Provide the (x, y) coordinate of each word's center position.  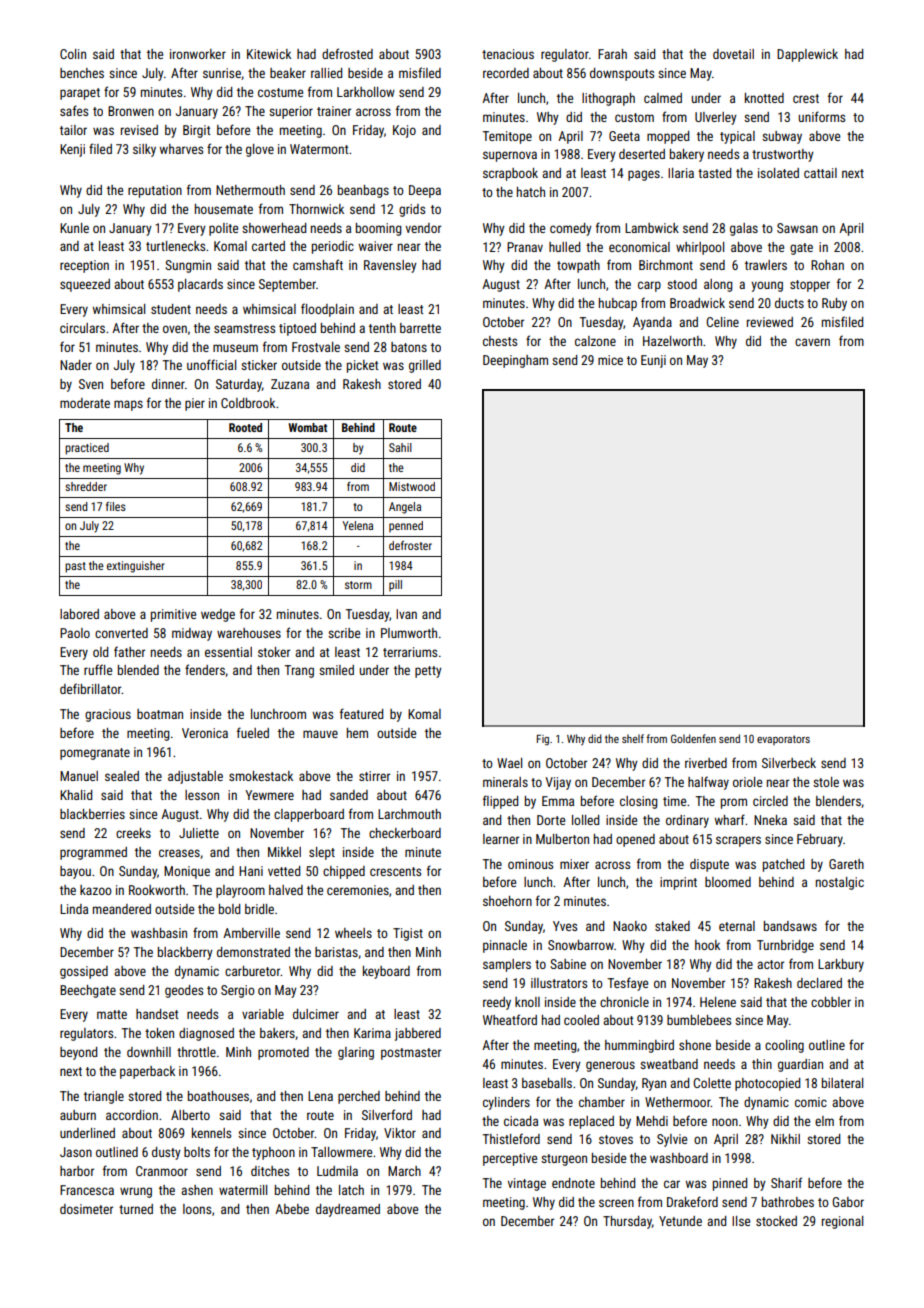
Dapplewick (807, 55)
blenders (838, 801)
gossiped (84, 972)
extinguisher (136, 567)
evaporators (783, 740)
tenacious (508, 54)
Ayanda (652, 323)
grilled (425, 366)
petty (428, 672)
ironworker (198, 54)
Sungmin (188, 266)
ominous (530, 864)
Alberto (190, 1115)
